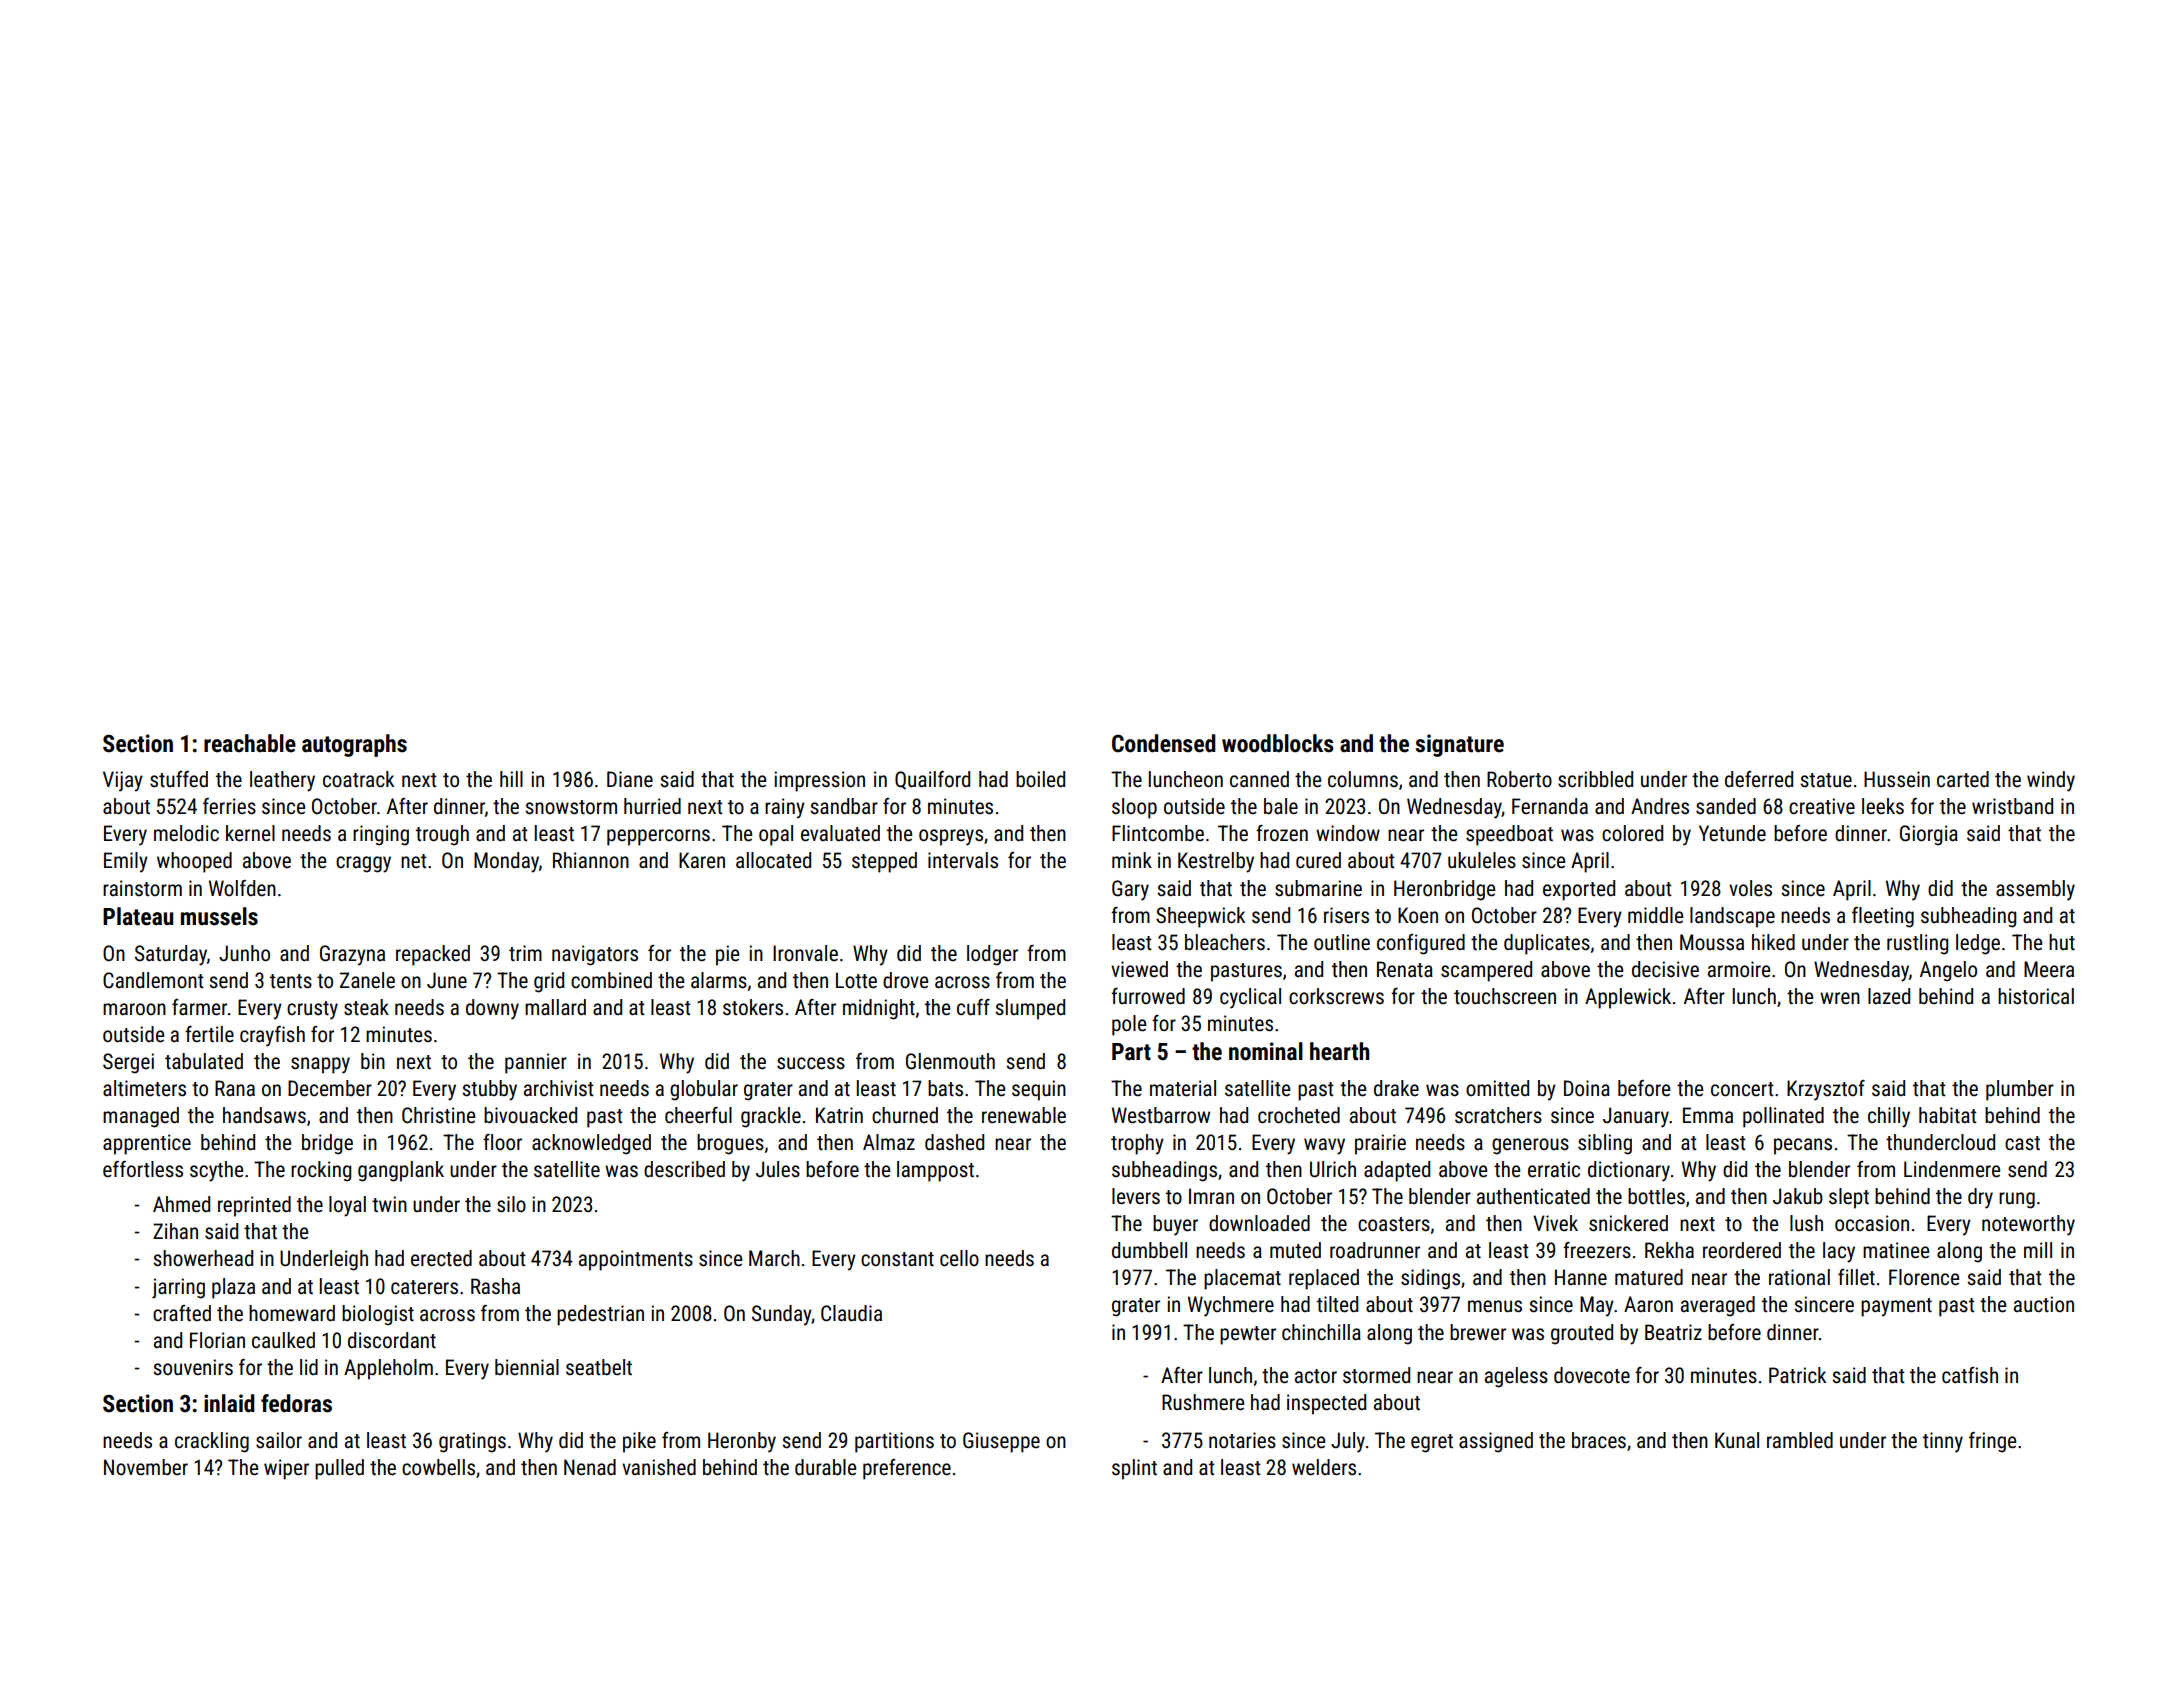 The height and width of the screenshot is (1683, 2178). I want to click on trough, so click(442, 835).
